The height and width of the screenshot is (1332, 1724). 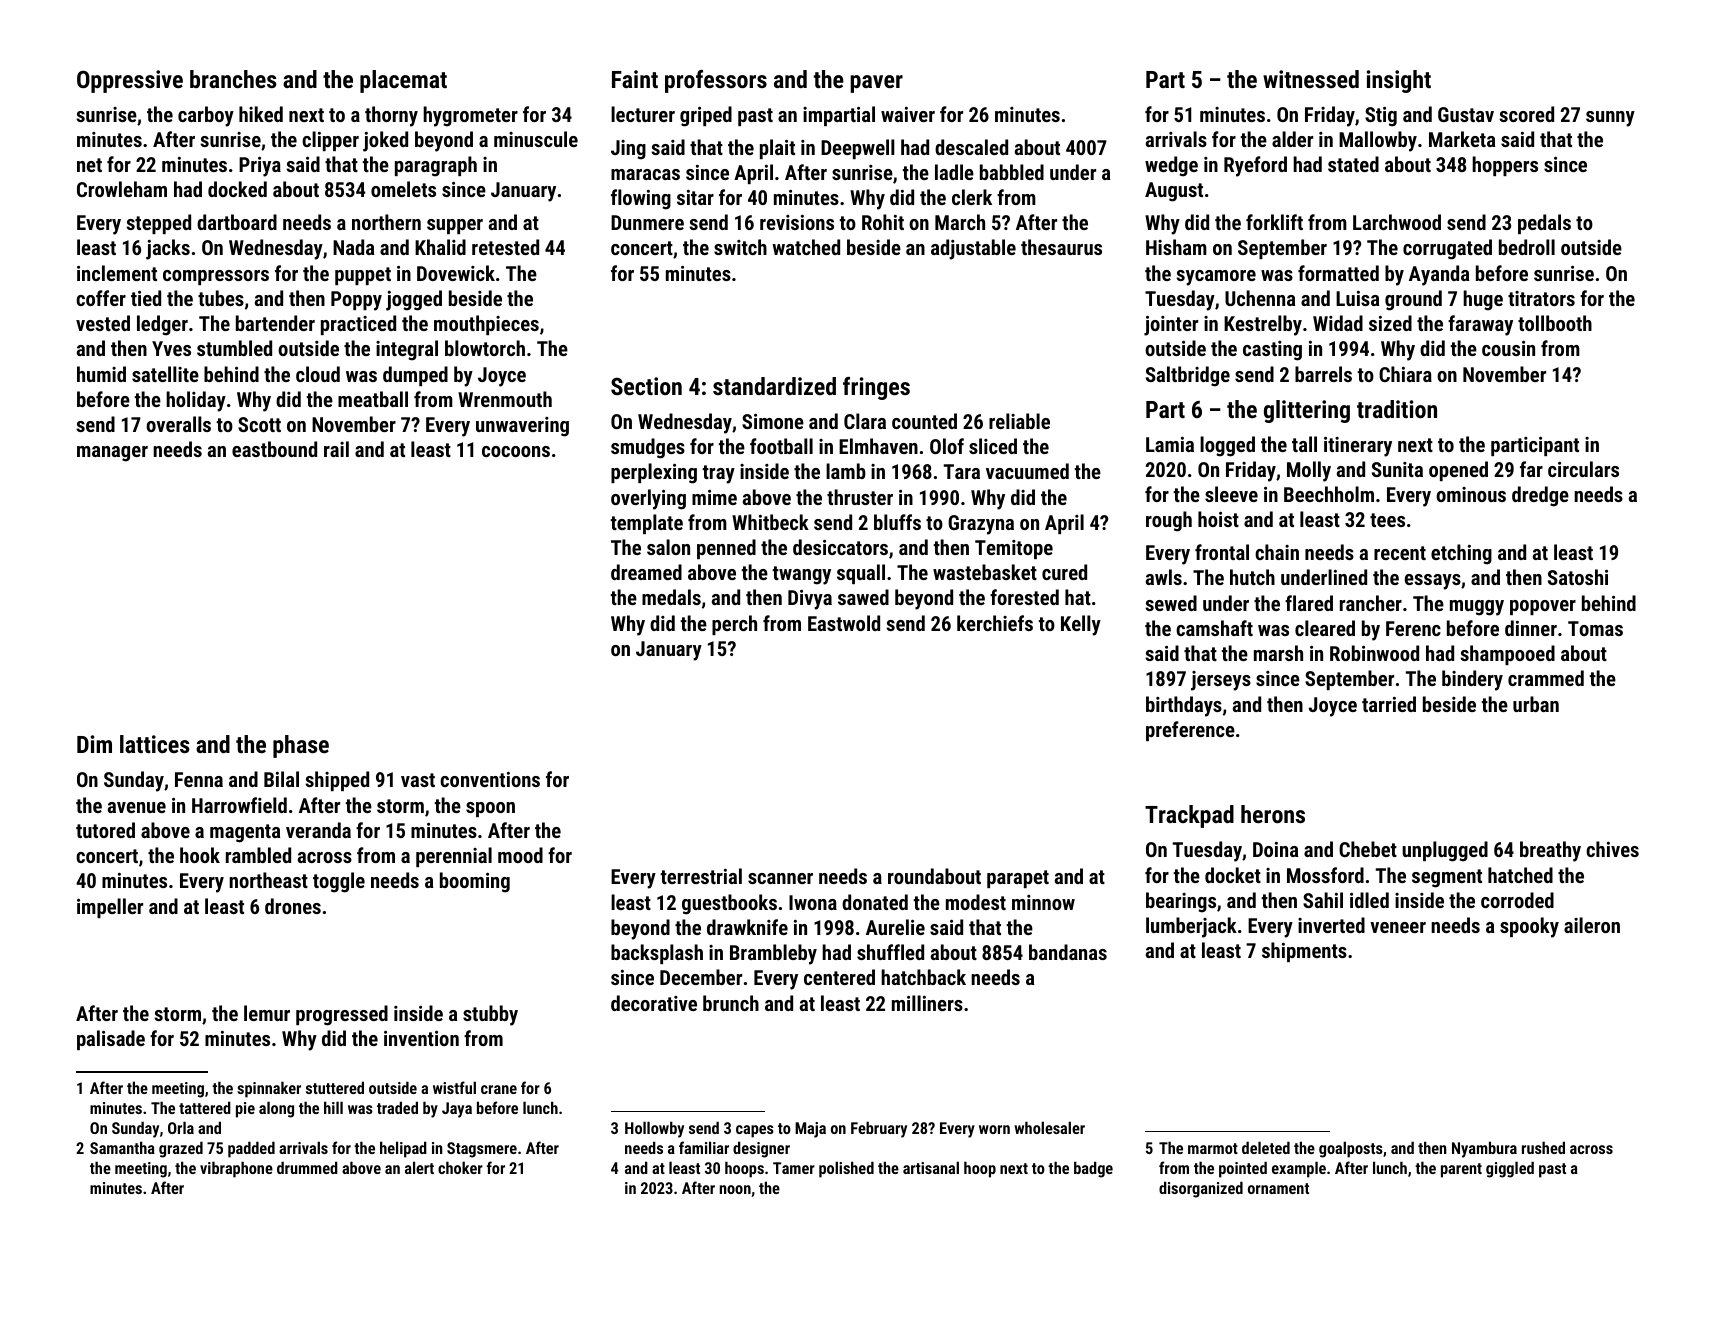 I want to click on minnow, so click(x=1043, y=902).
